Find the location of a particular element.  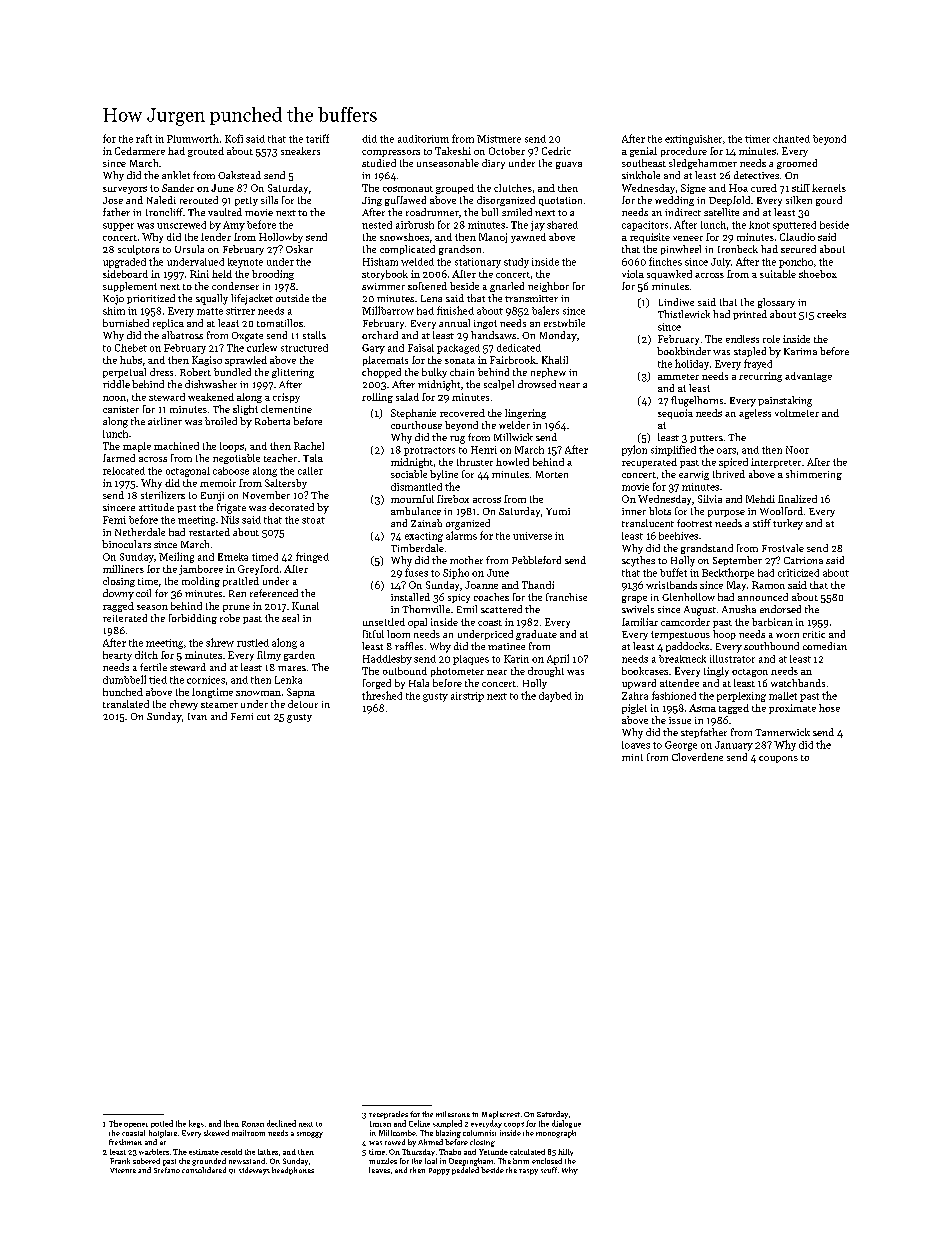

Catriona is located at coordinates (803, 560).
